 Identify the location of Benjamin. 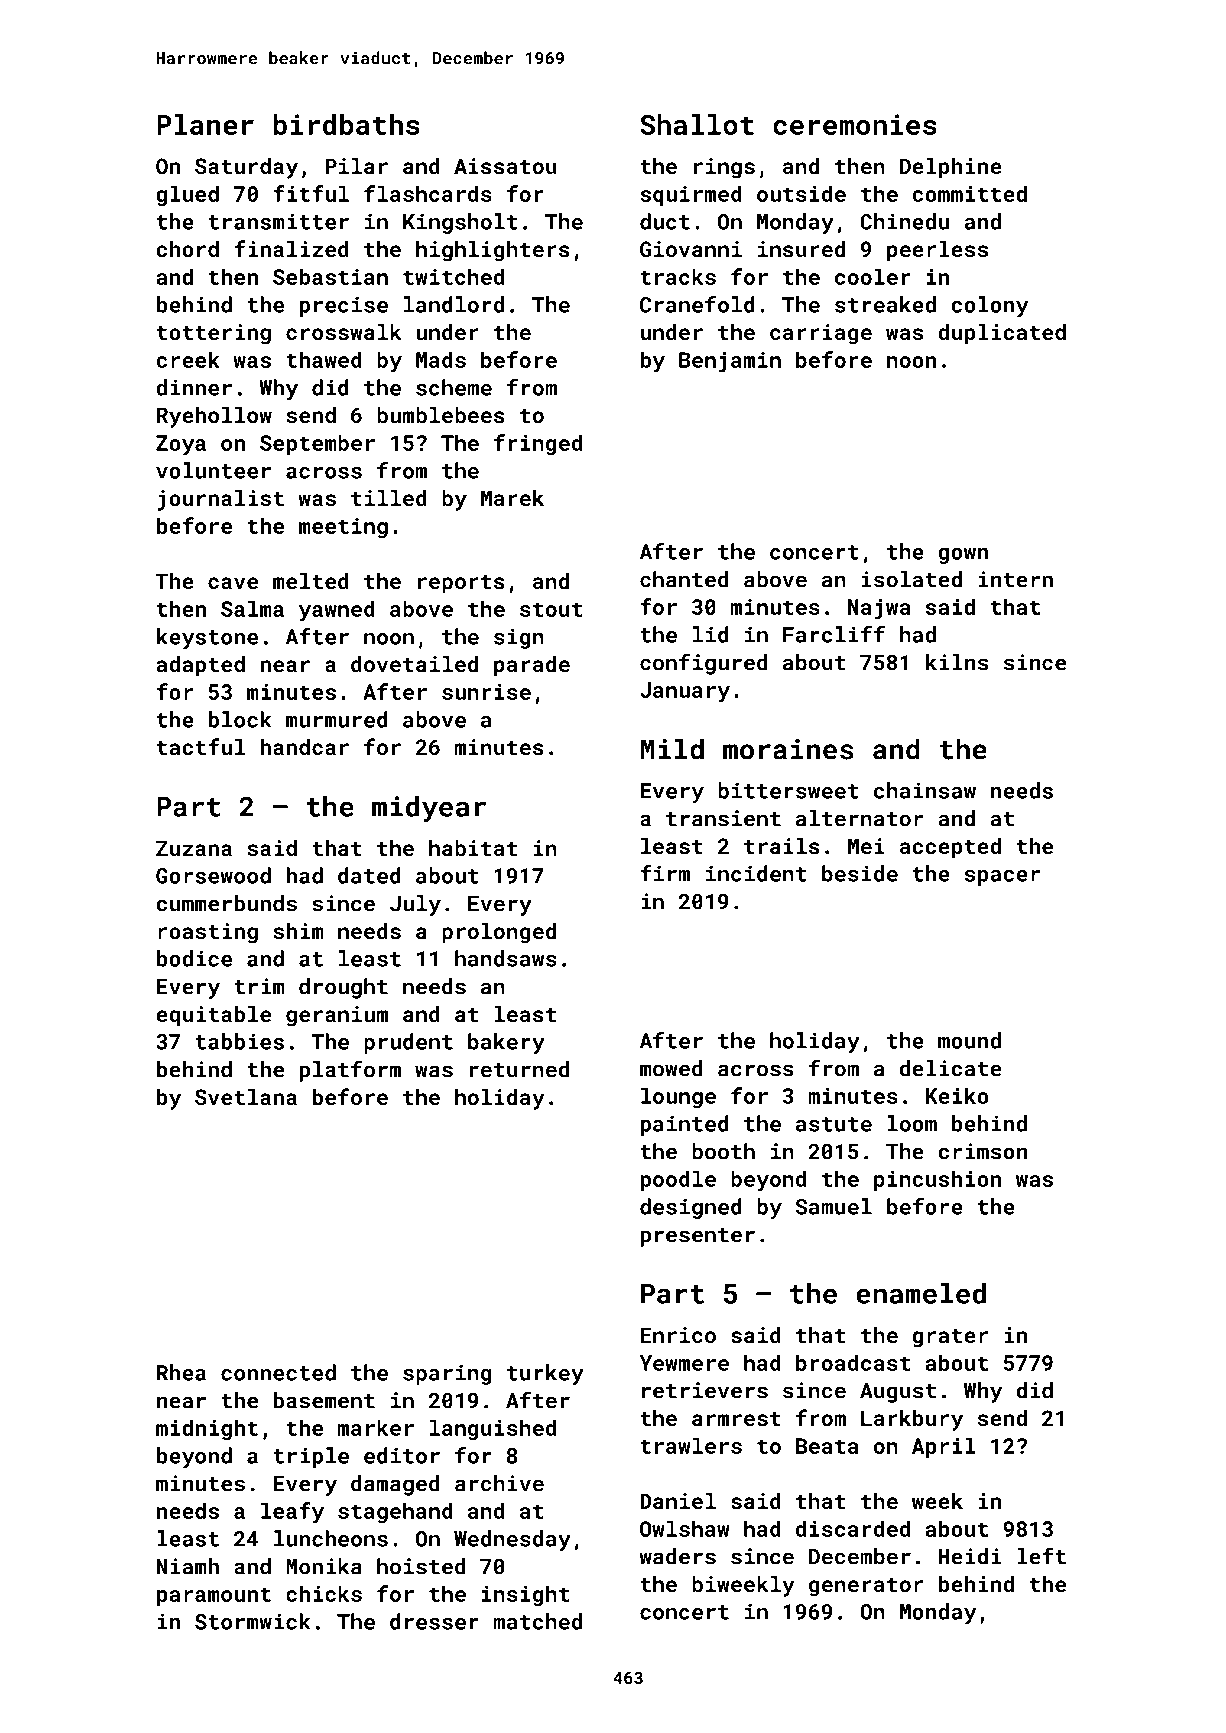
(730, 362).
